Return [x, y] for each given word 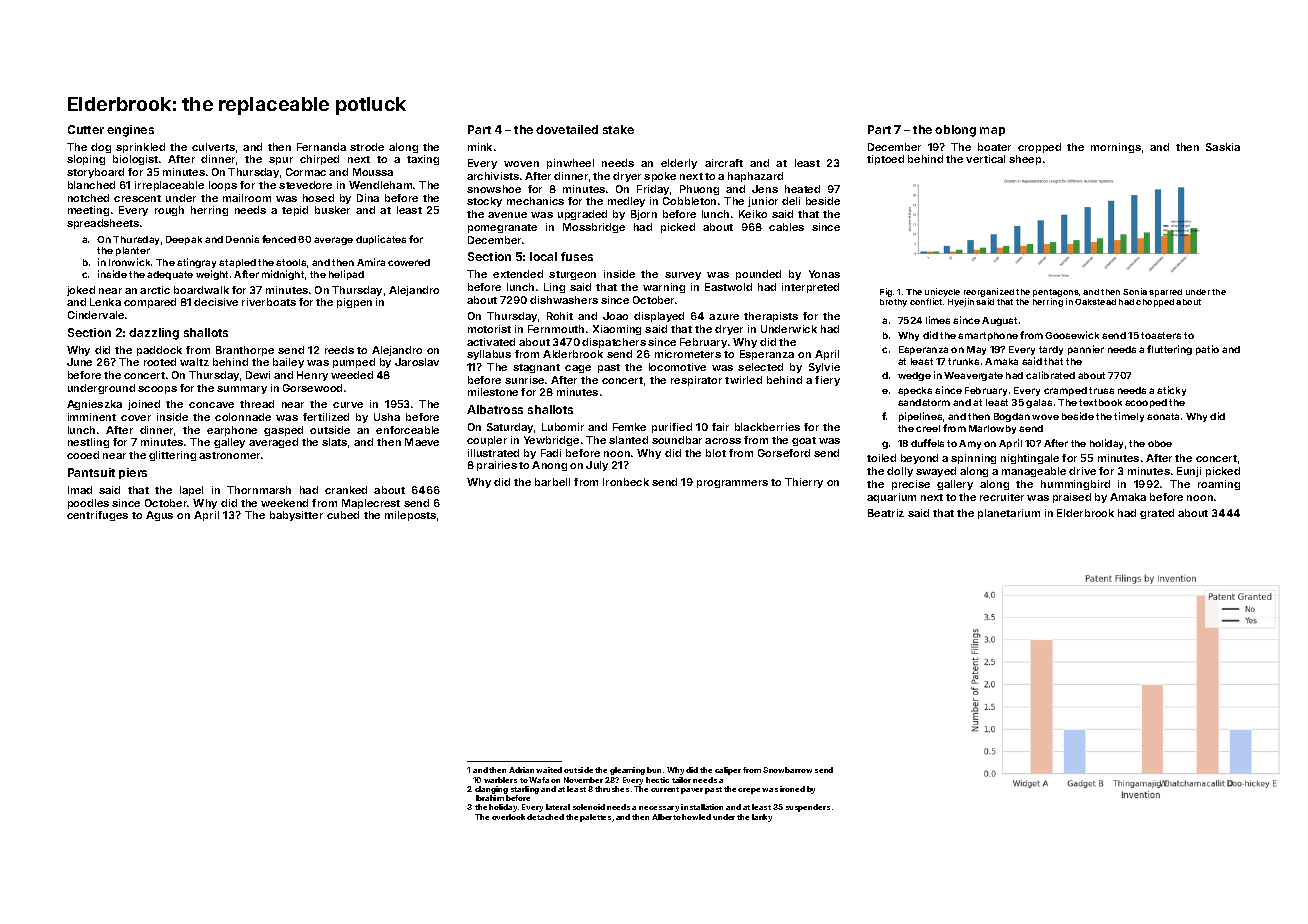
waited [549, 770]
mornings [1116, 148]
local [543, 256]
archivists [493, 176]
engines [130, 131]
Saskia [1223, 147]
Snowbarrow [787, 770]
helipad [346, 275]
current [665, 789]
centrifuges [97, 516]
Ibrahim [490, 798]
